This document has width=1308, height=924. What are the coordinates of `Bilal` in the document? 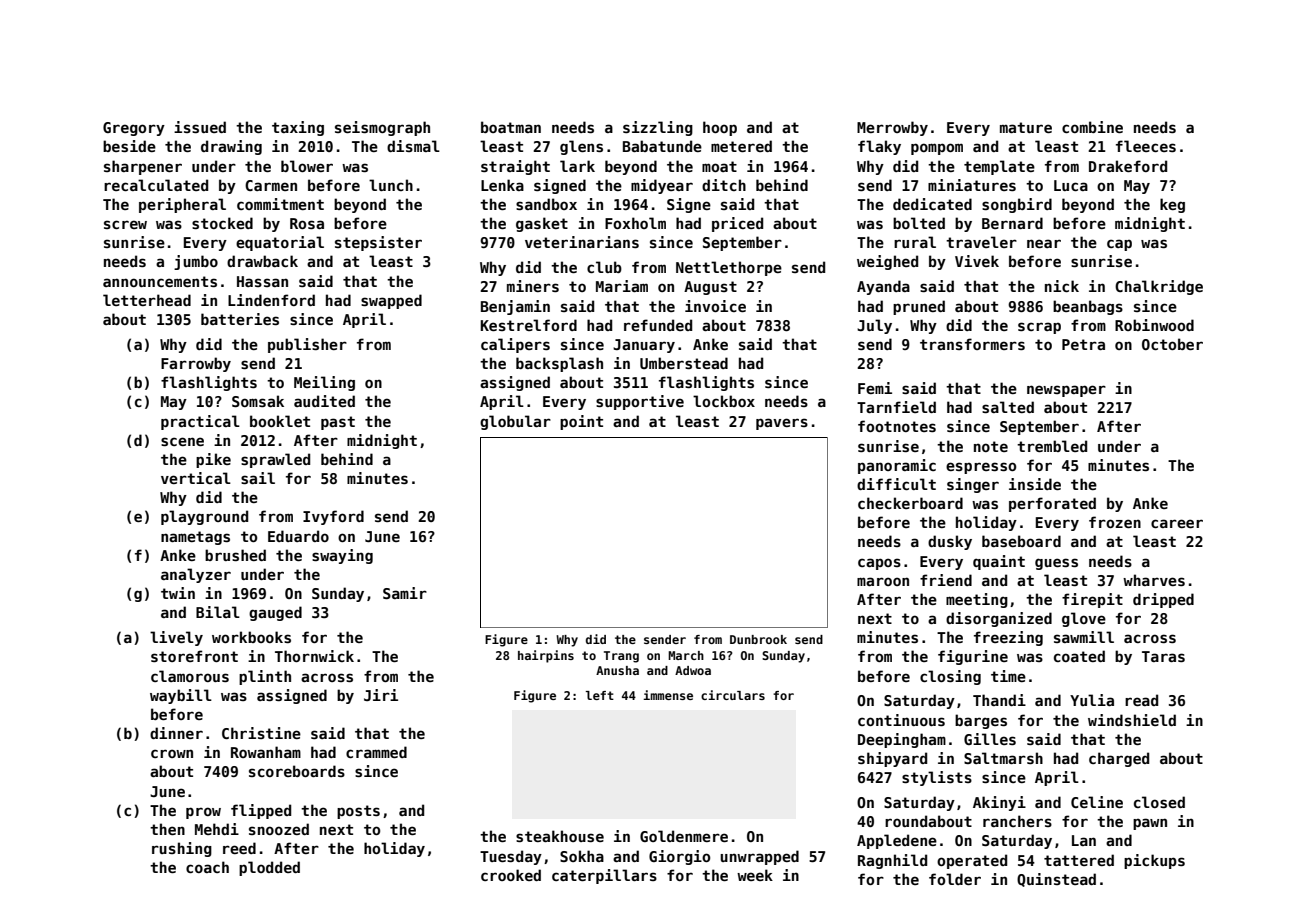 It's located at (218, 612).
